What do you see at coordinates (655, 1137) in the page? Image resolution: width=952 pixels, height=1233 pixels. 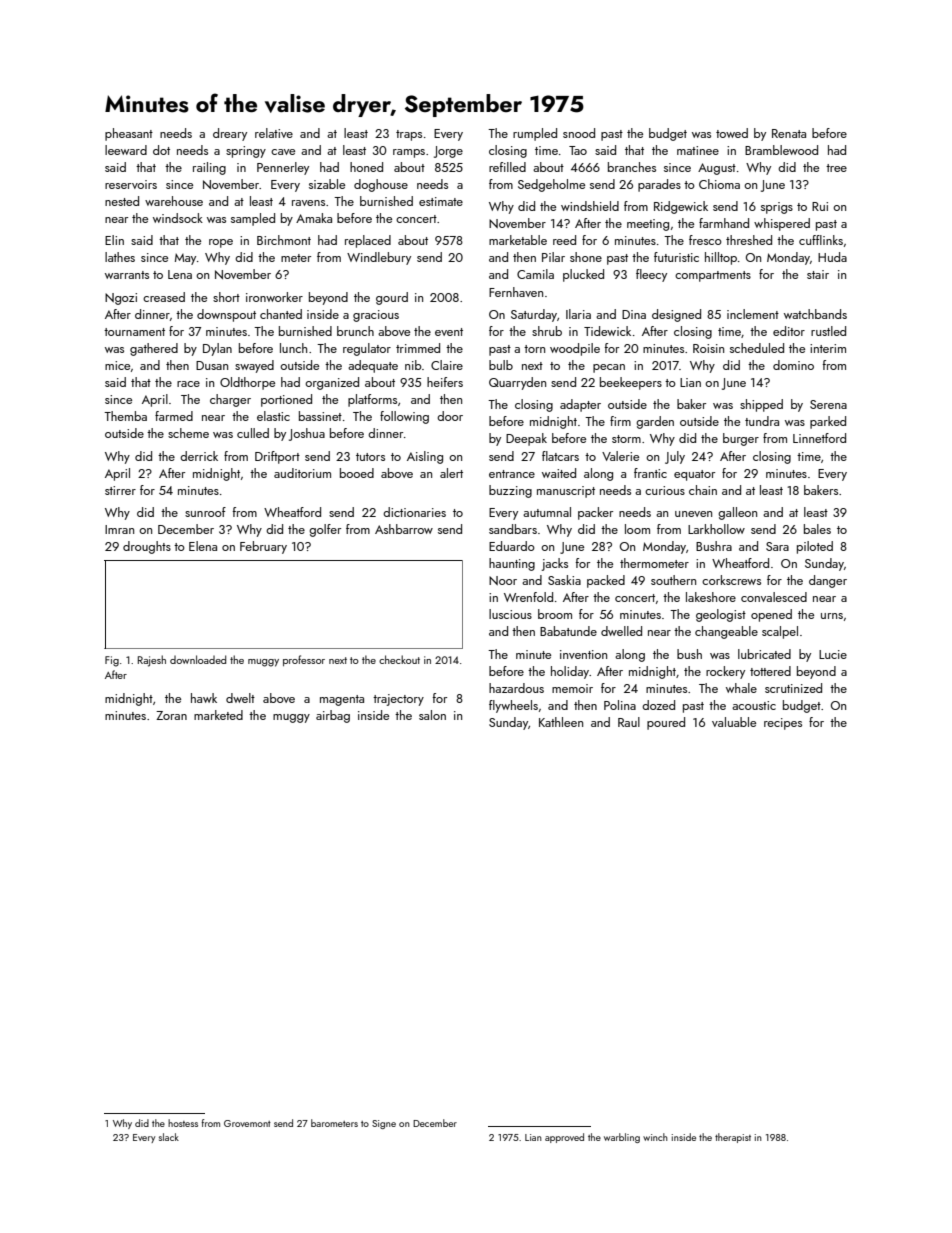 I see `winch` at bounding box center [655, 1137].
